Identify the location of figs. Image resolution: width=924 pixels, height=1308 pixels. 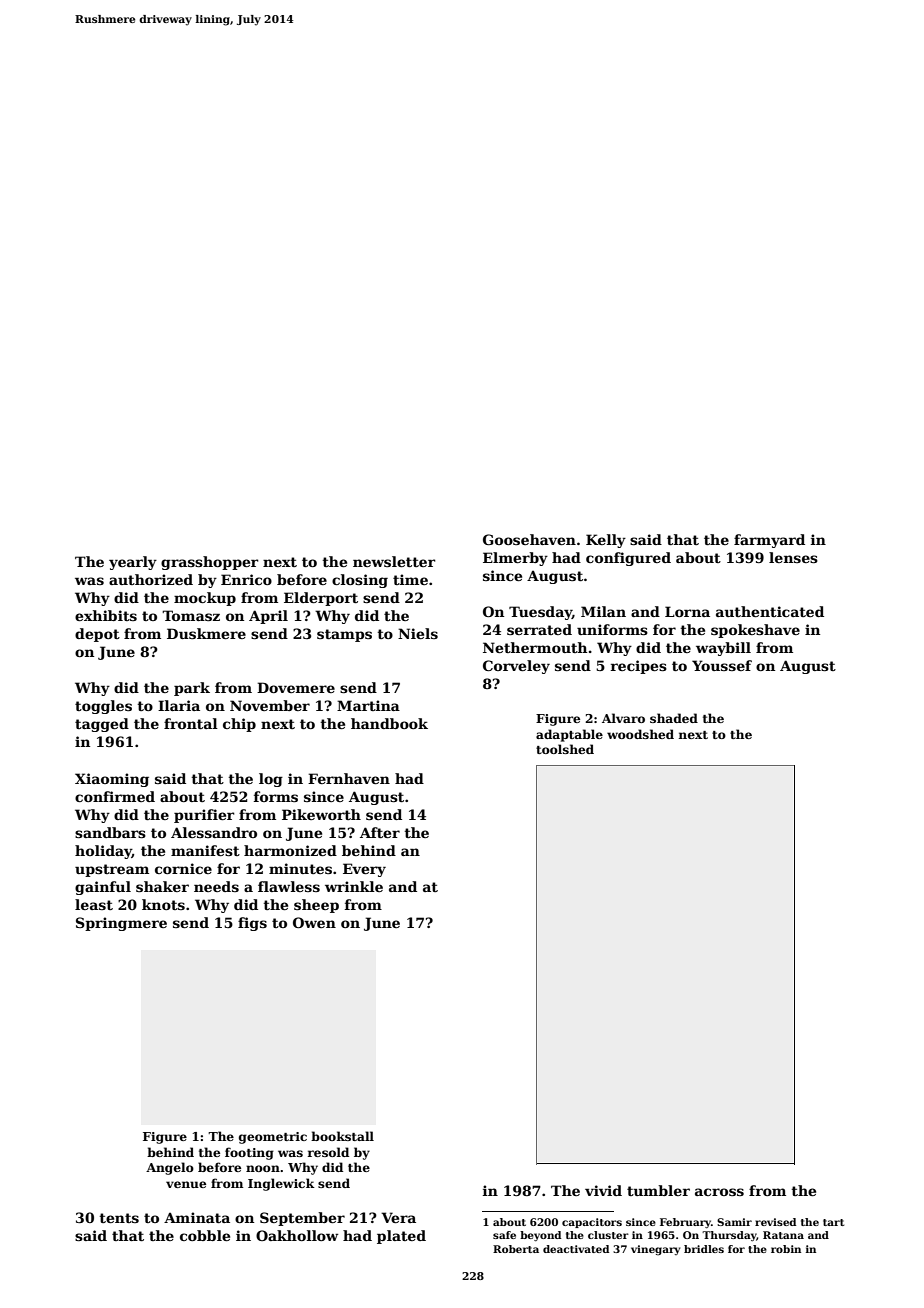
(252, 924).
